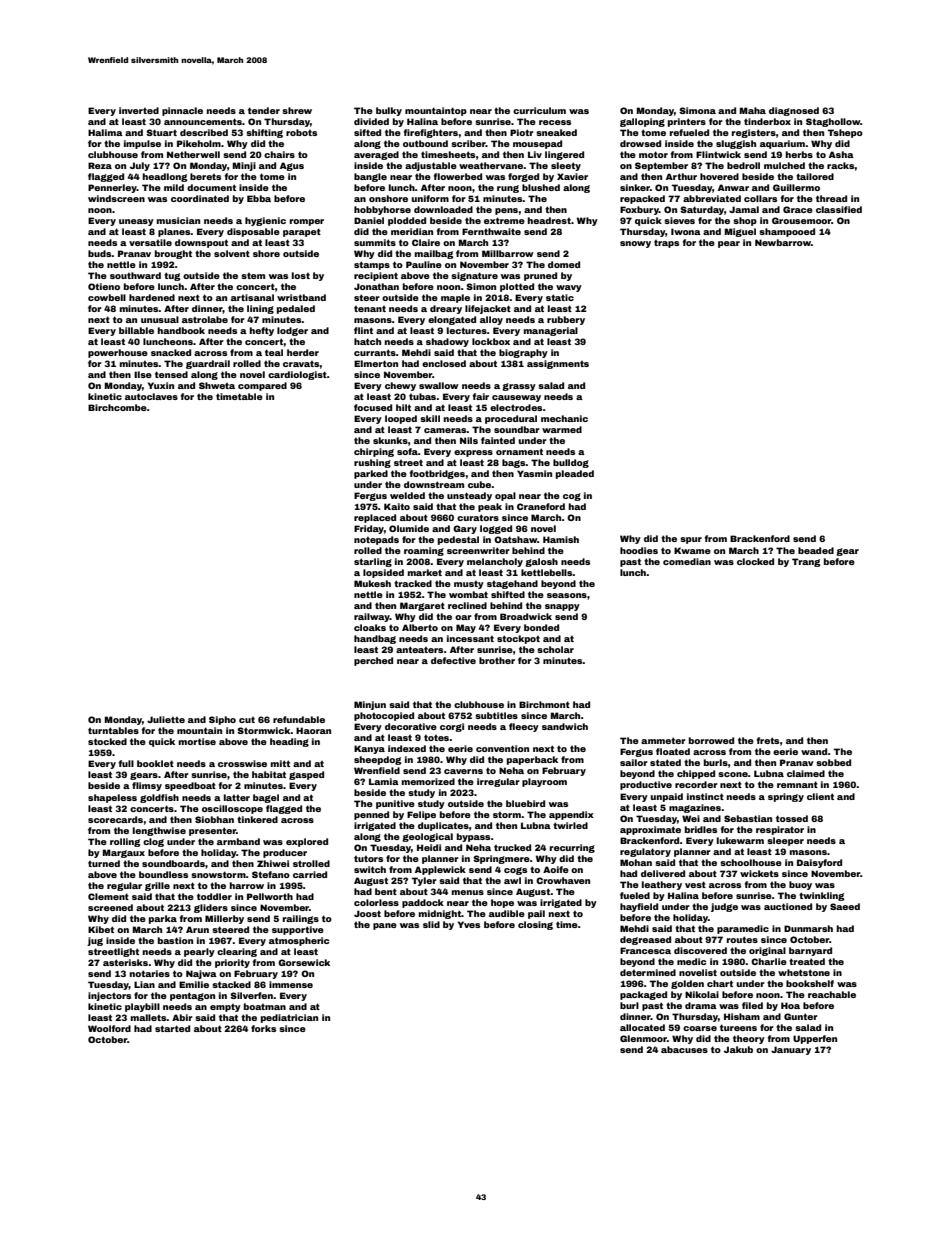  What do you see at coordinates (437, 474) in the document?
I see `footbridges` at bounding box center [437, 474].
